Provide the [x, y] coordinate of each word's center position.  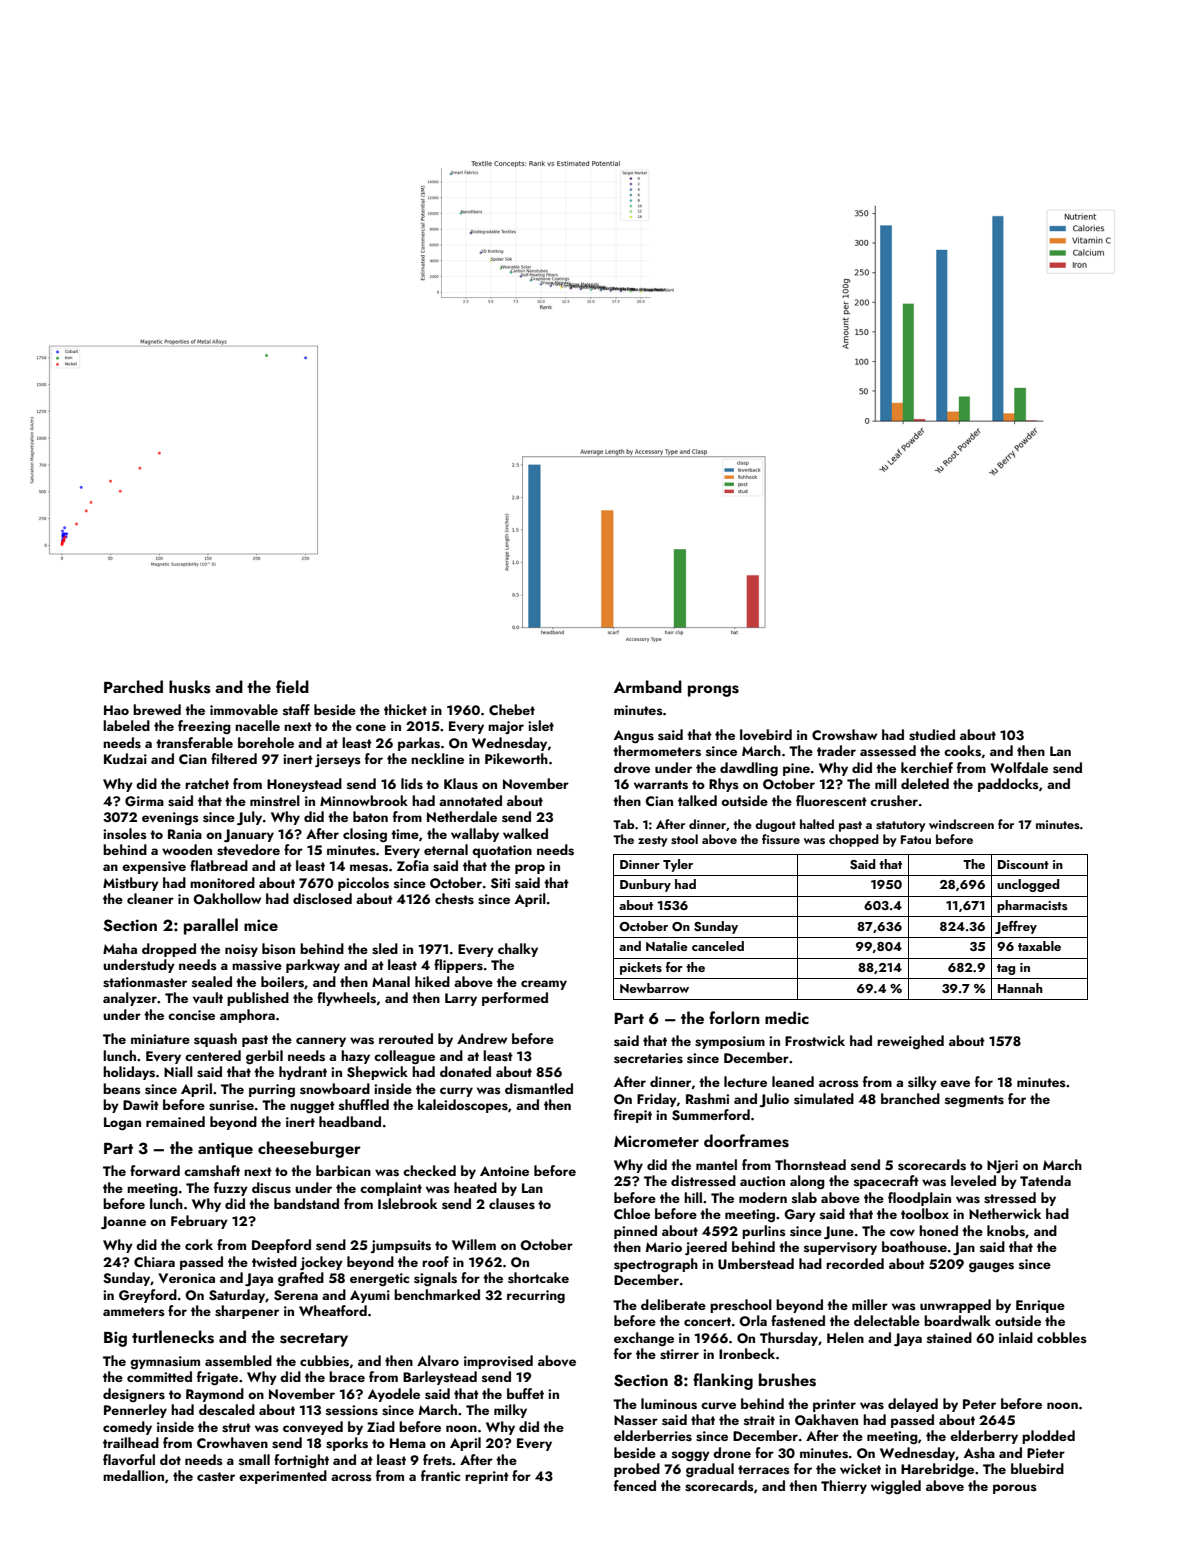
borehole [266, 742]
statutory [901, 826]
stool [684, 839]
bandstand [306, 1204]
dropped [169, 950]
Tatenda [1045, 1180]
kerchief [927, 767]
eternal [446, 849]
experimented [283, 1477]
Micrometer [656, 1141]
